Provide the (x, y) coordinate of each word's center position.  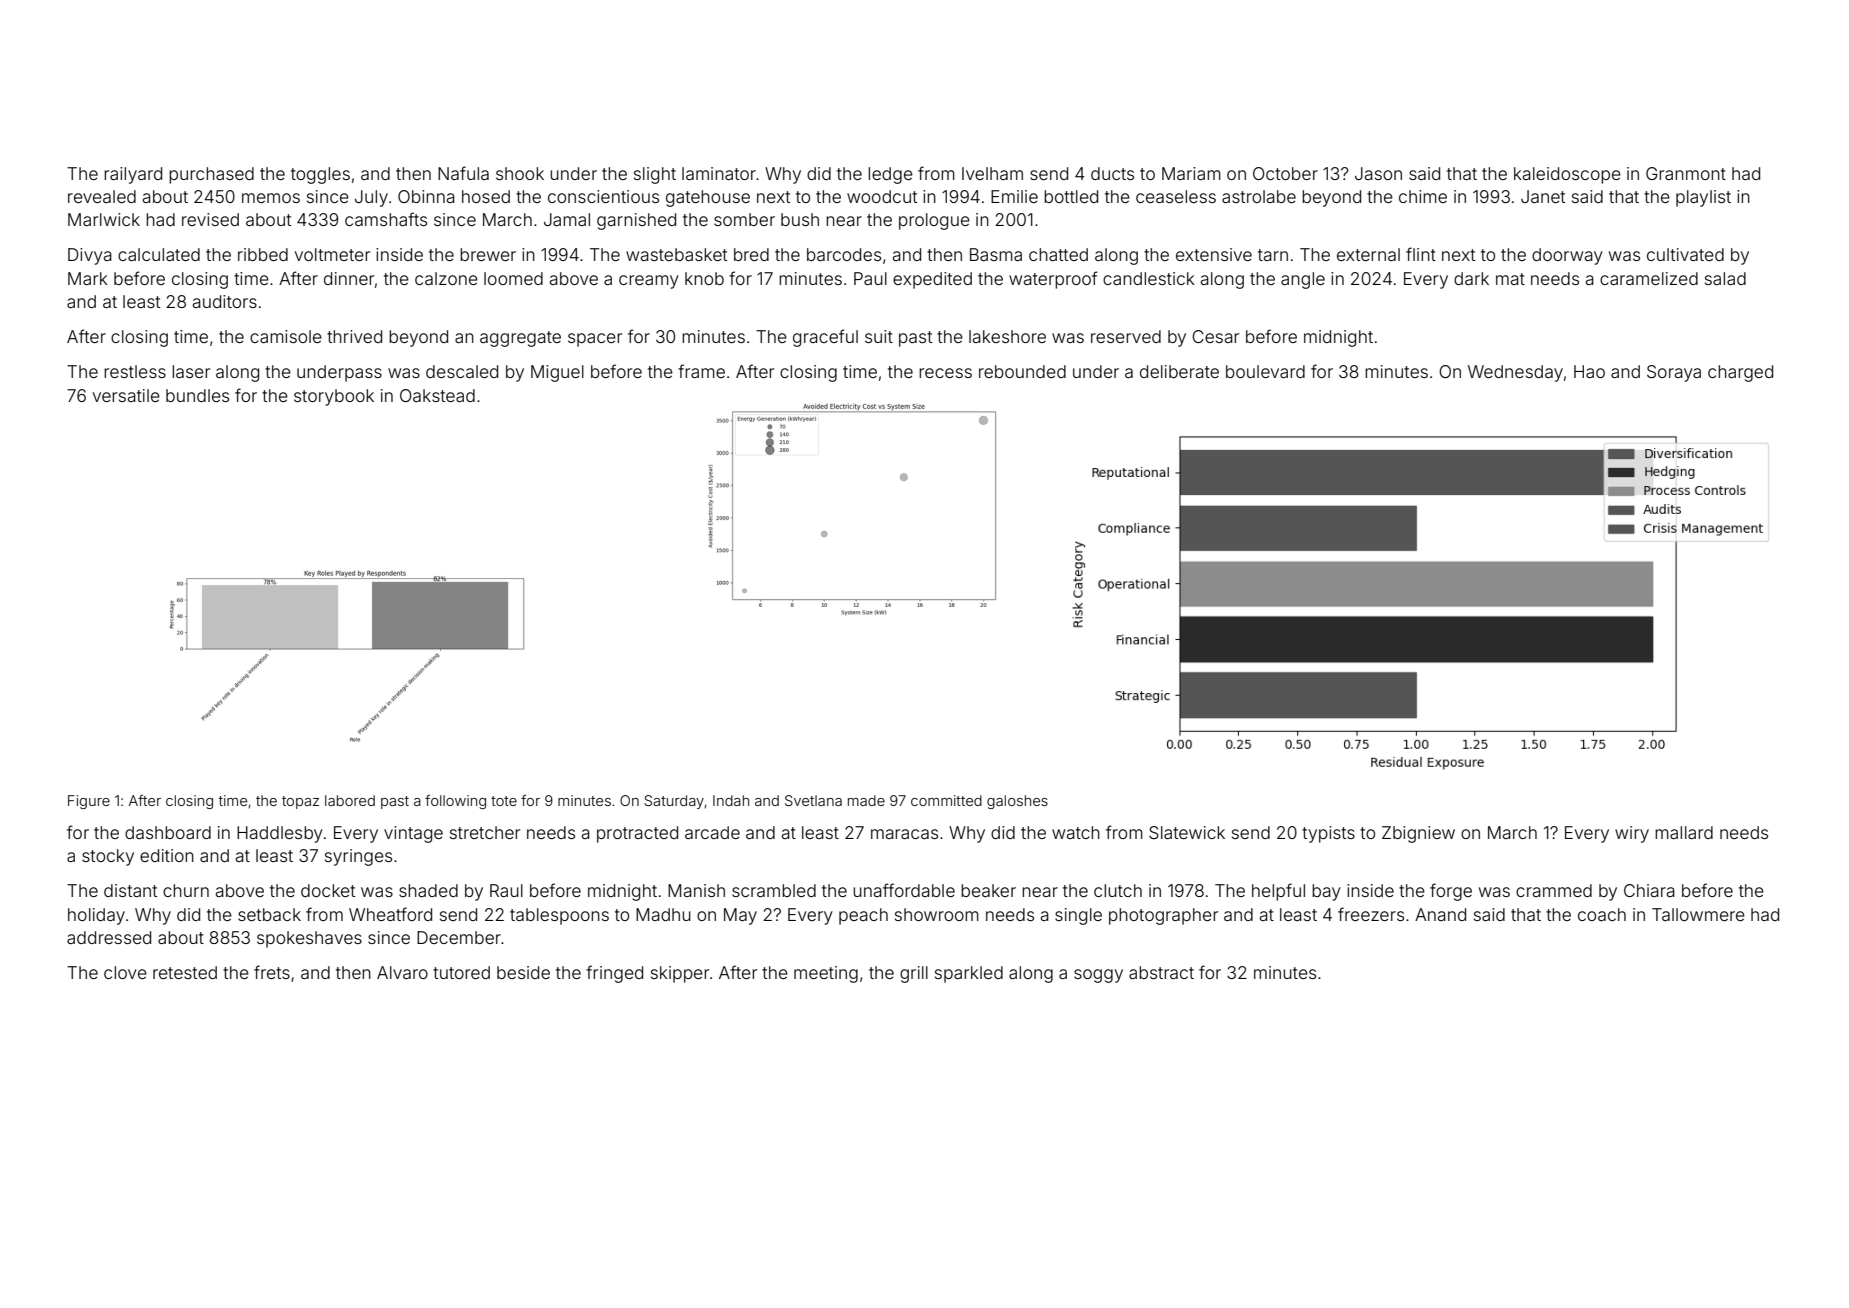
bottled (1071, 196)
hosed (486, 196)
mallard (1684, 832)
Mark (88, 278)
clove (125, 972)
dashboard (168, 832)
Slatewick (1187, 832)
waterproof (1053, 280)
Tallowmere (1698, 914)
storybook (334, 397)
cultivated (1685, 254)
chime (1423, 196)
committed (946, 800)
